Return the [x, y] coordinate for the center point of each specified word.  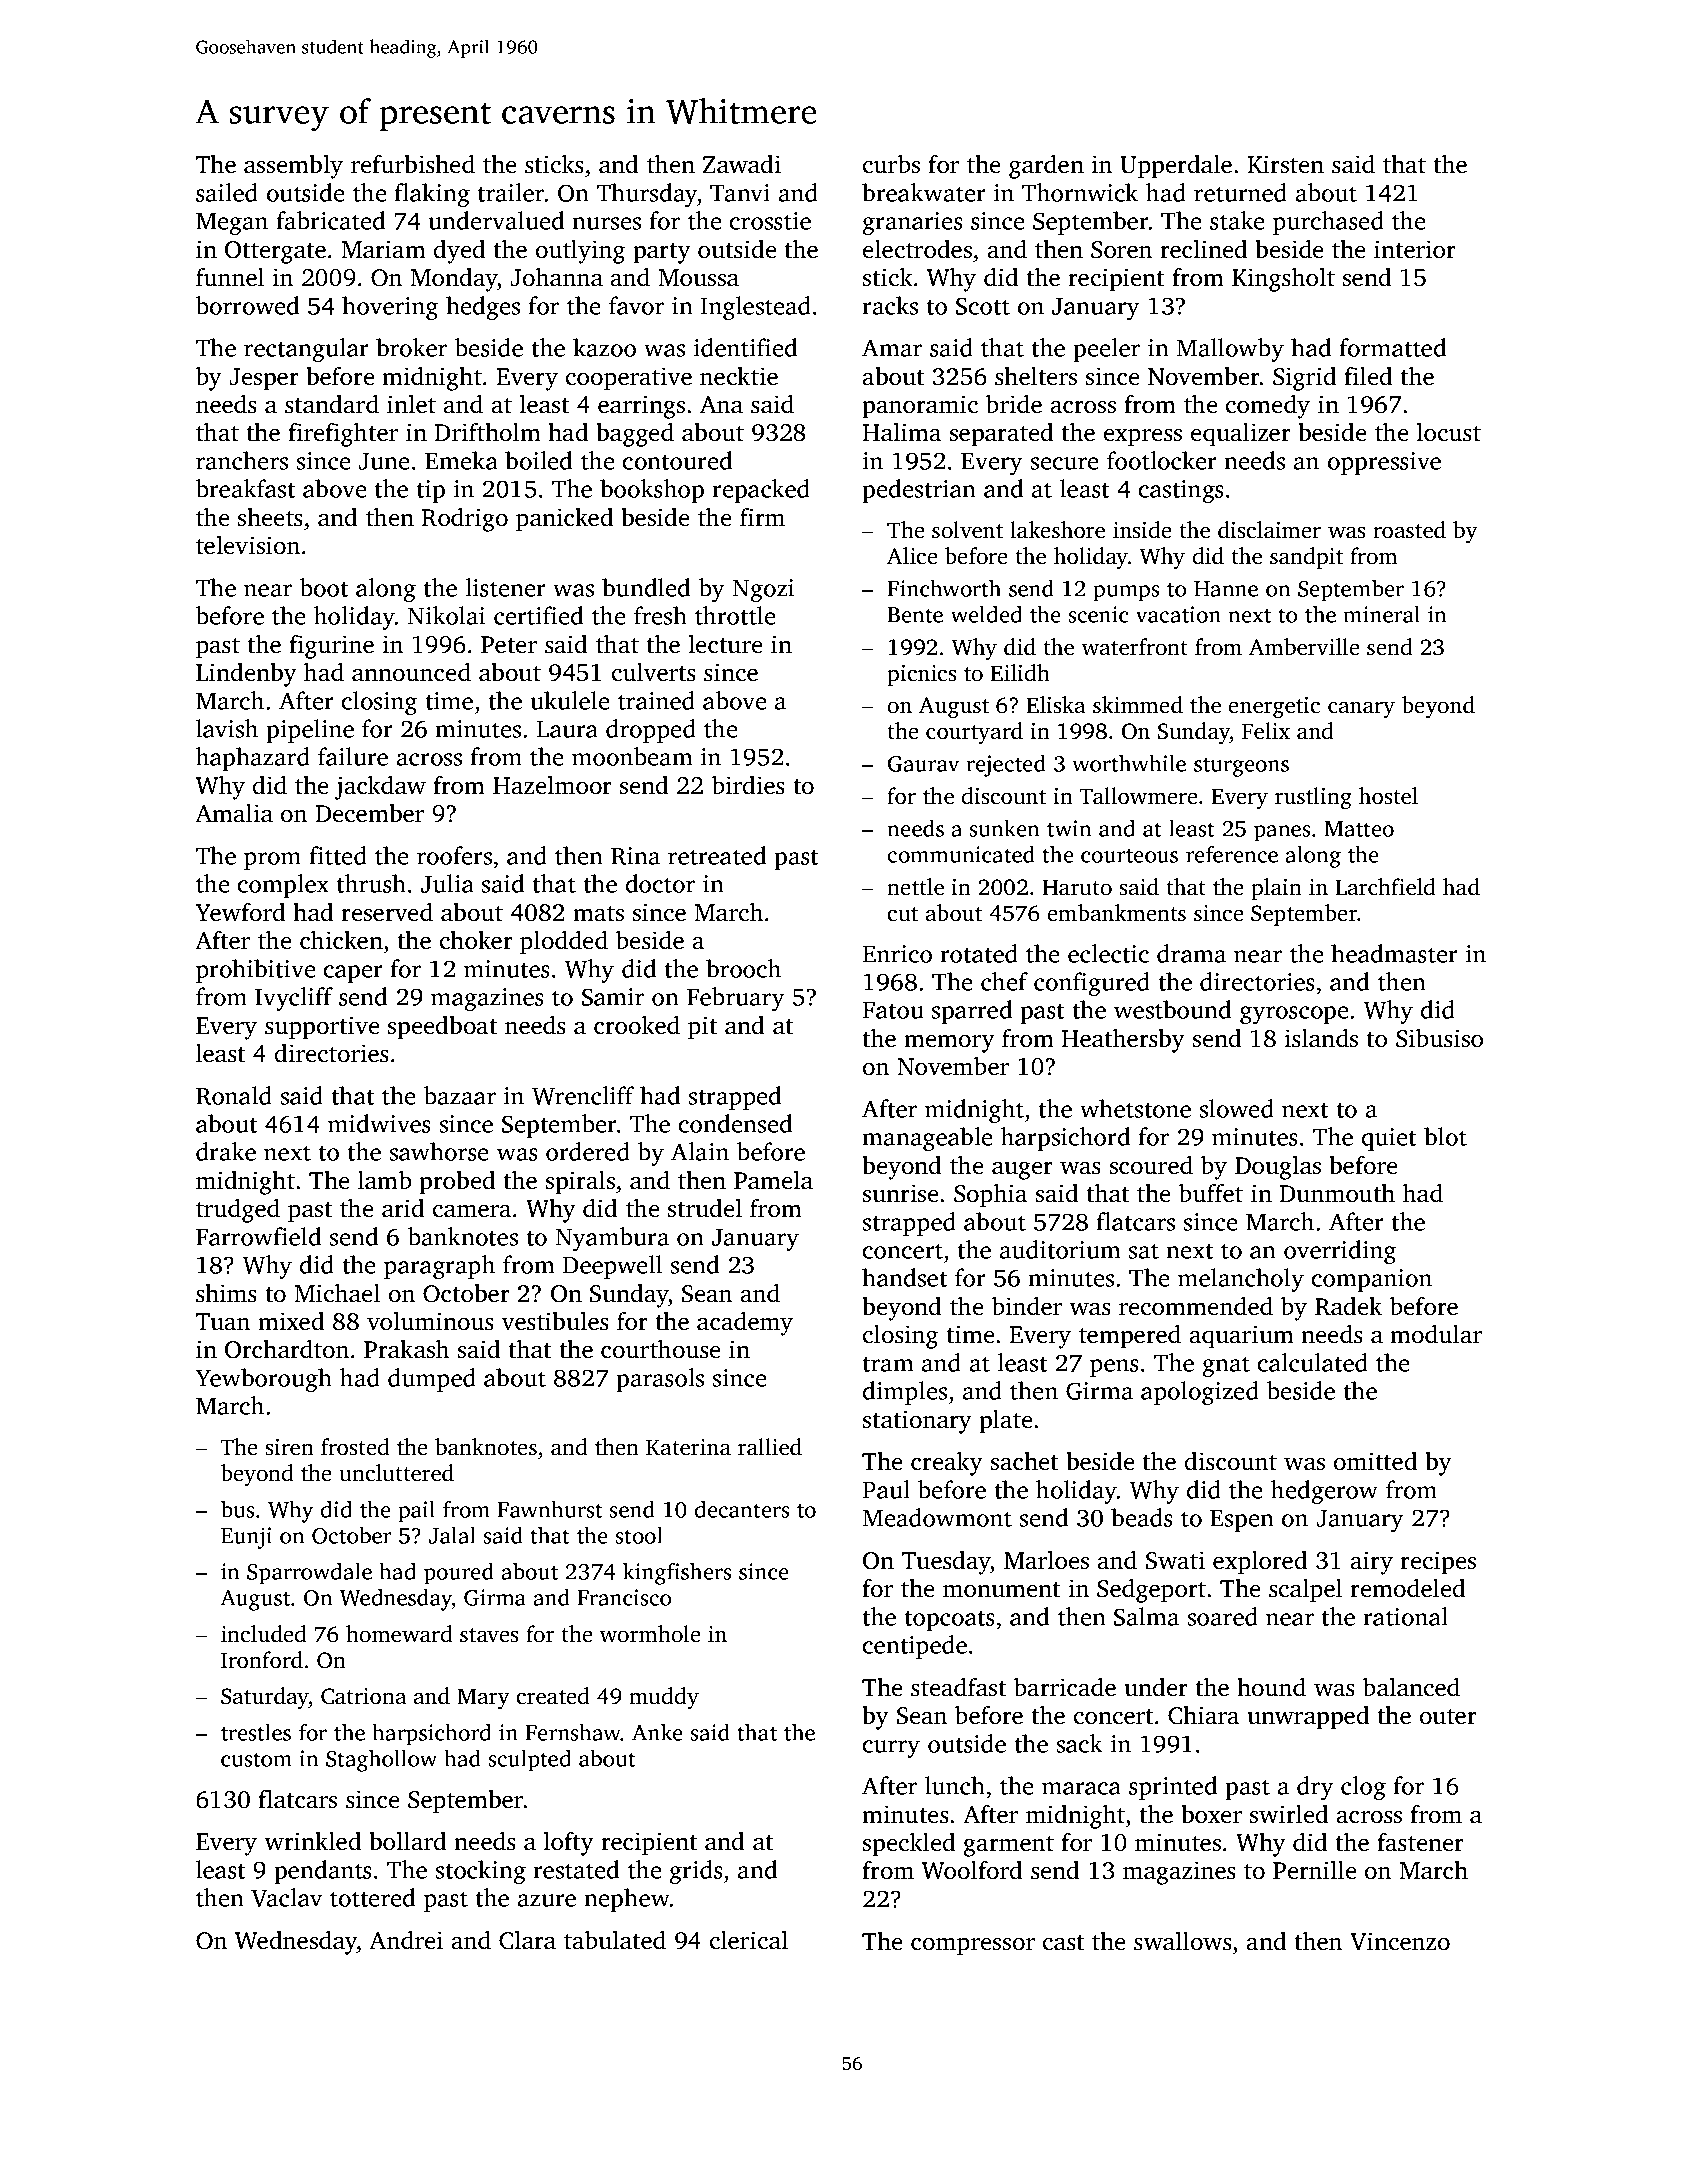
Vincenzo [1400, 1941]
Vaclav [286, 1897]
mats [598, 914]
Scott [983, 306]
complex [283, 886]
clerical [749, 1940]
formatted [1393, 347]
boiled [538, 460]
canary [1361, 710]
